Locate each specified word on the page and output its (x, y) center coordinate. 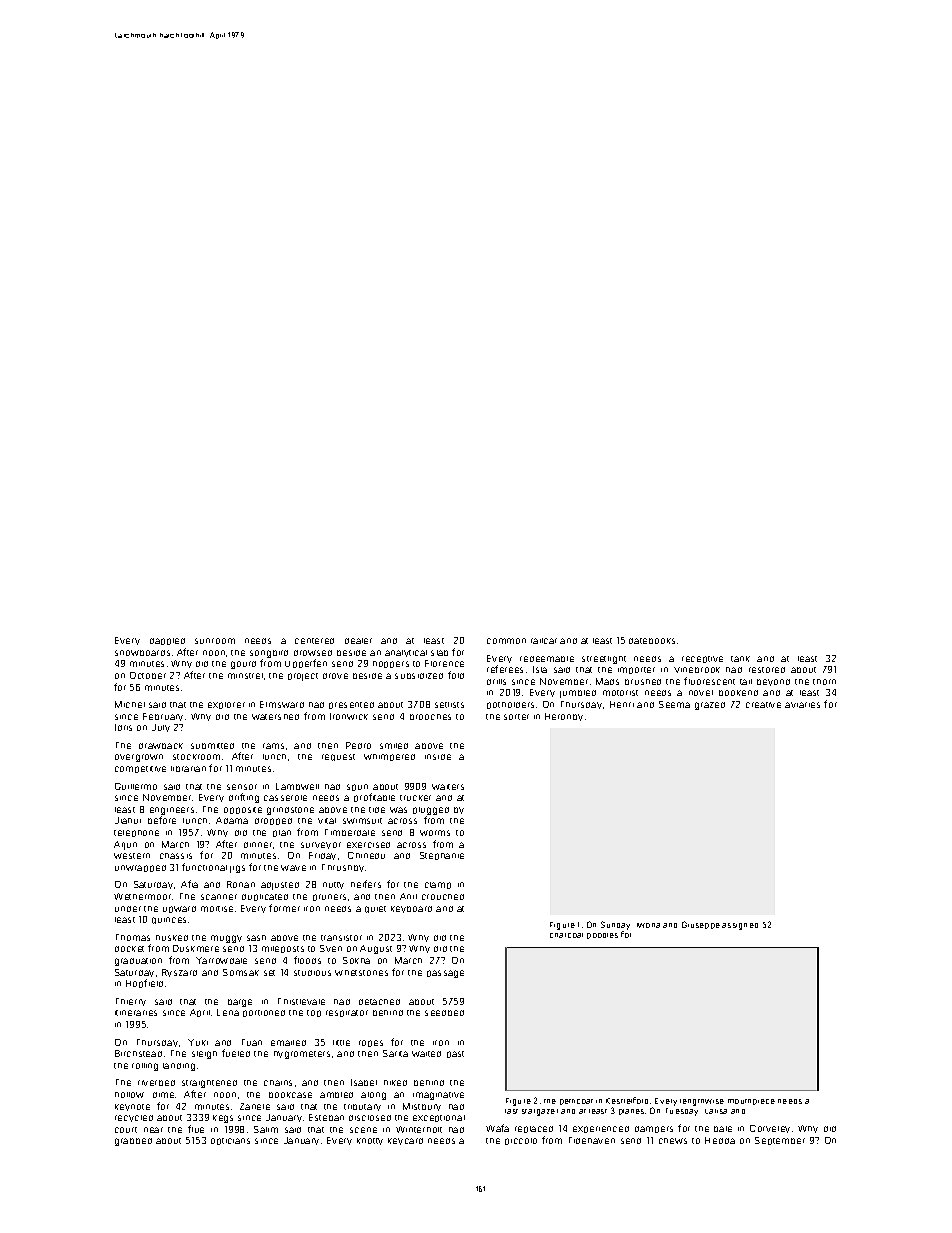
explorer (226, 705)
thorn (824, 682)
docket (129, 949)
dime (163, 1095)
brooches (430, 717)
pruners (329, 897)
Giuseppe (701, 925)
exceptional (439, 1118)
